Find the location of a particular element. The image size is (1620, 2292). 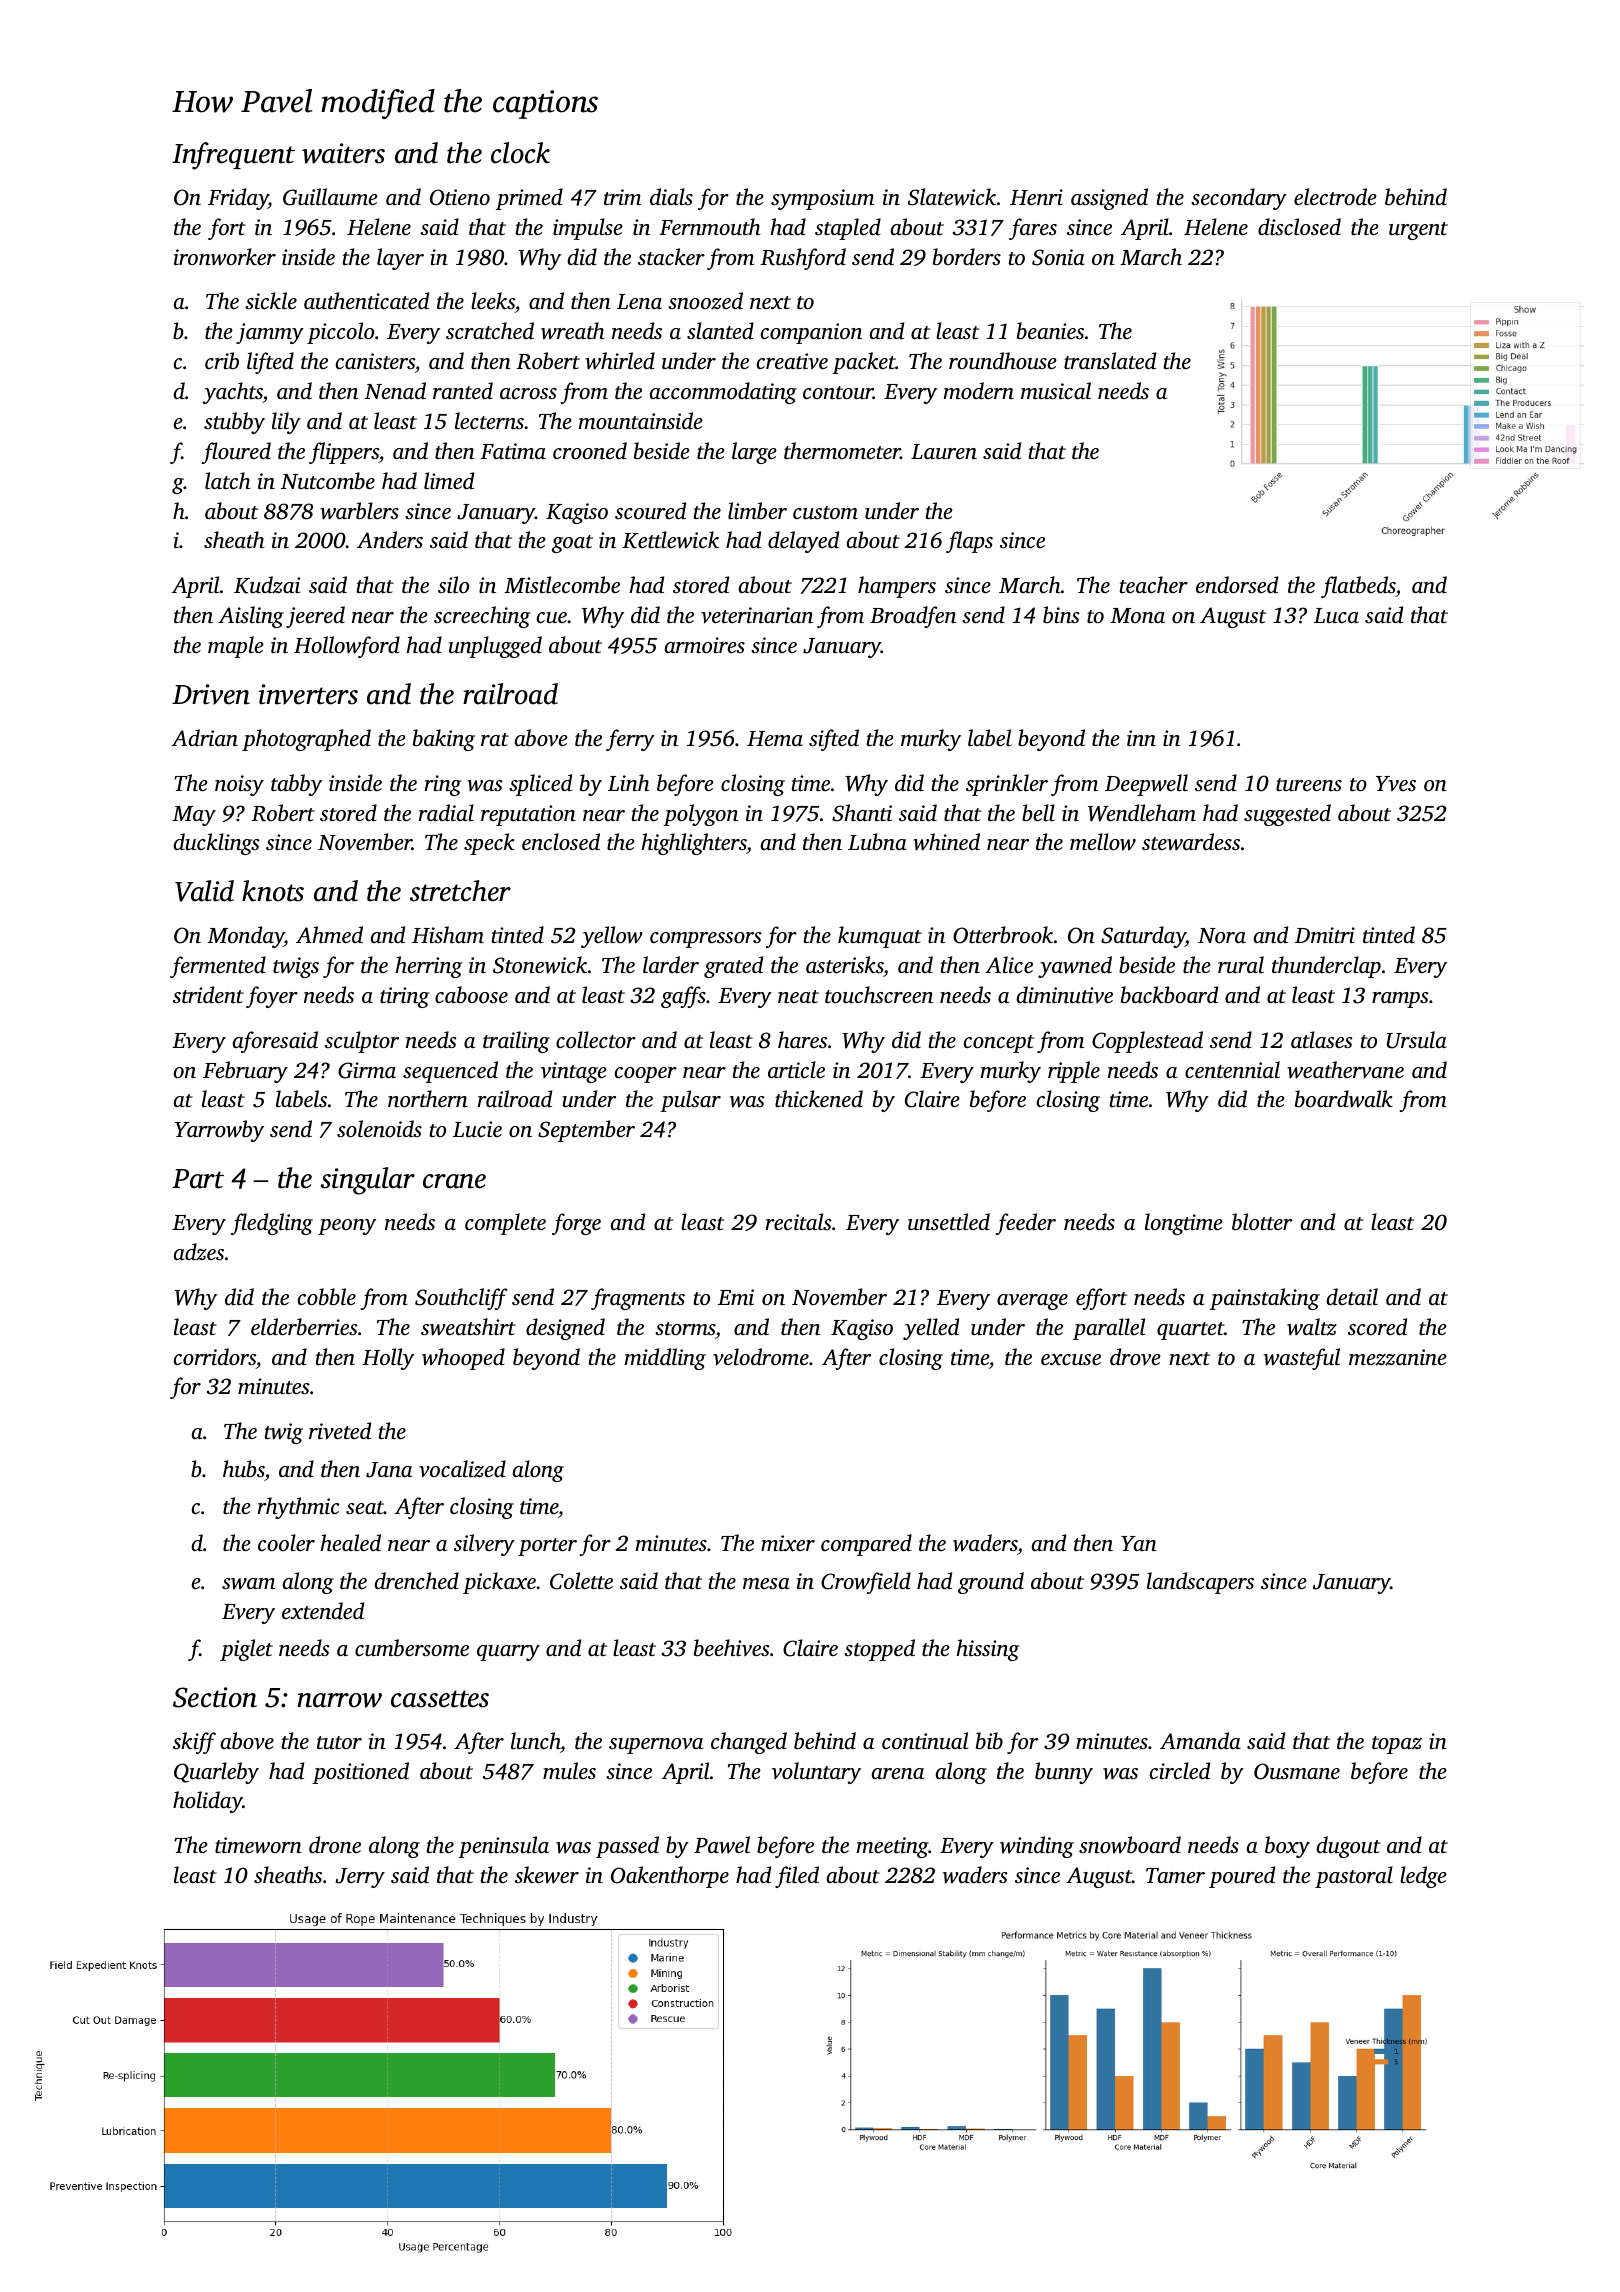

meeting is located at coordinates (892, 1847).
